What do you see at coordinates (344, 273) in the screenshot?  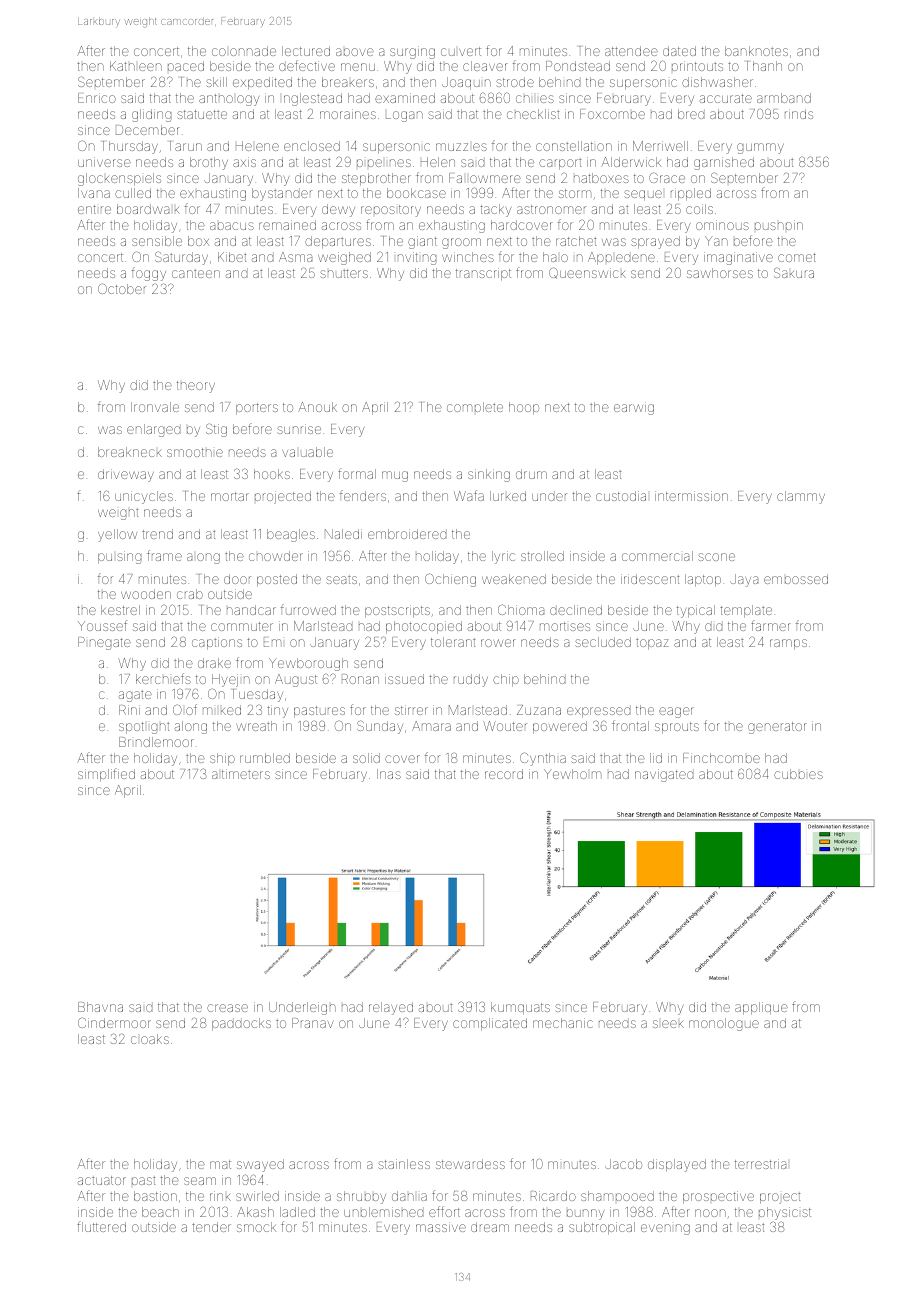 I see `shutters` at bounding box center [344, 273].
